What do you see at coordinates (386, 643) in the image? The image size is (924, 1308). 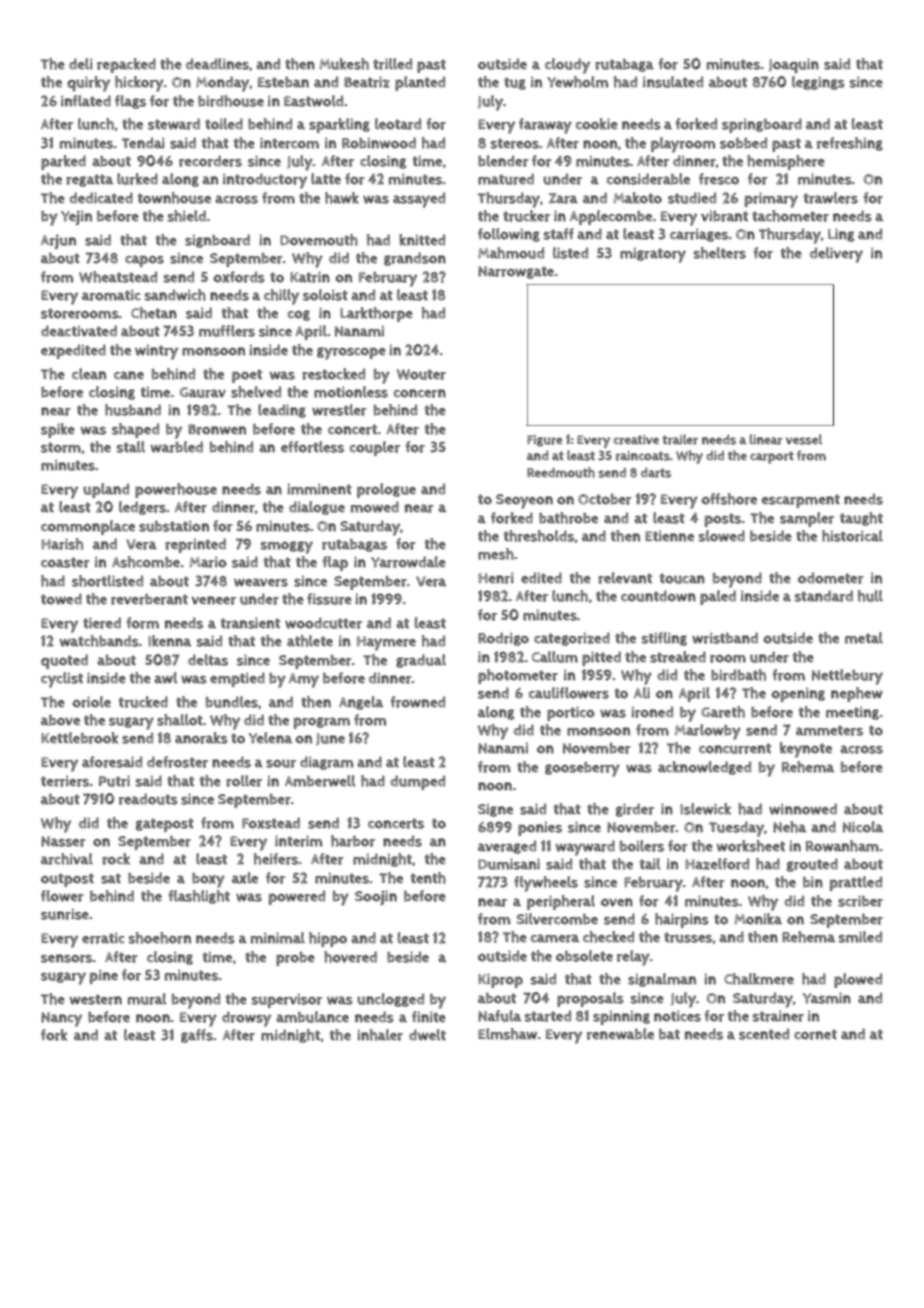 I see `Haymere` at bounding box center [386, 643].
